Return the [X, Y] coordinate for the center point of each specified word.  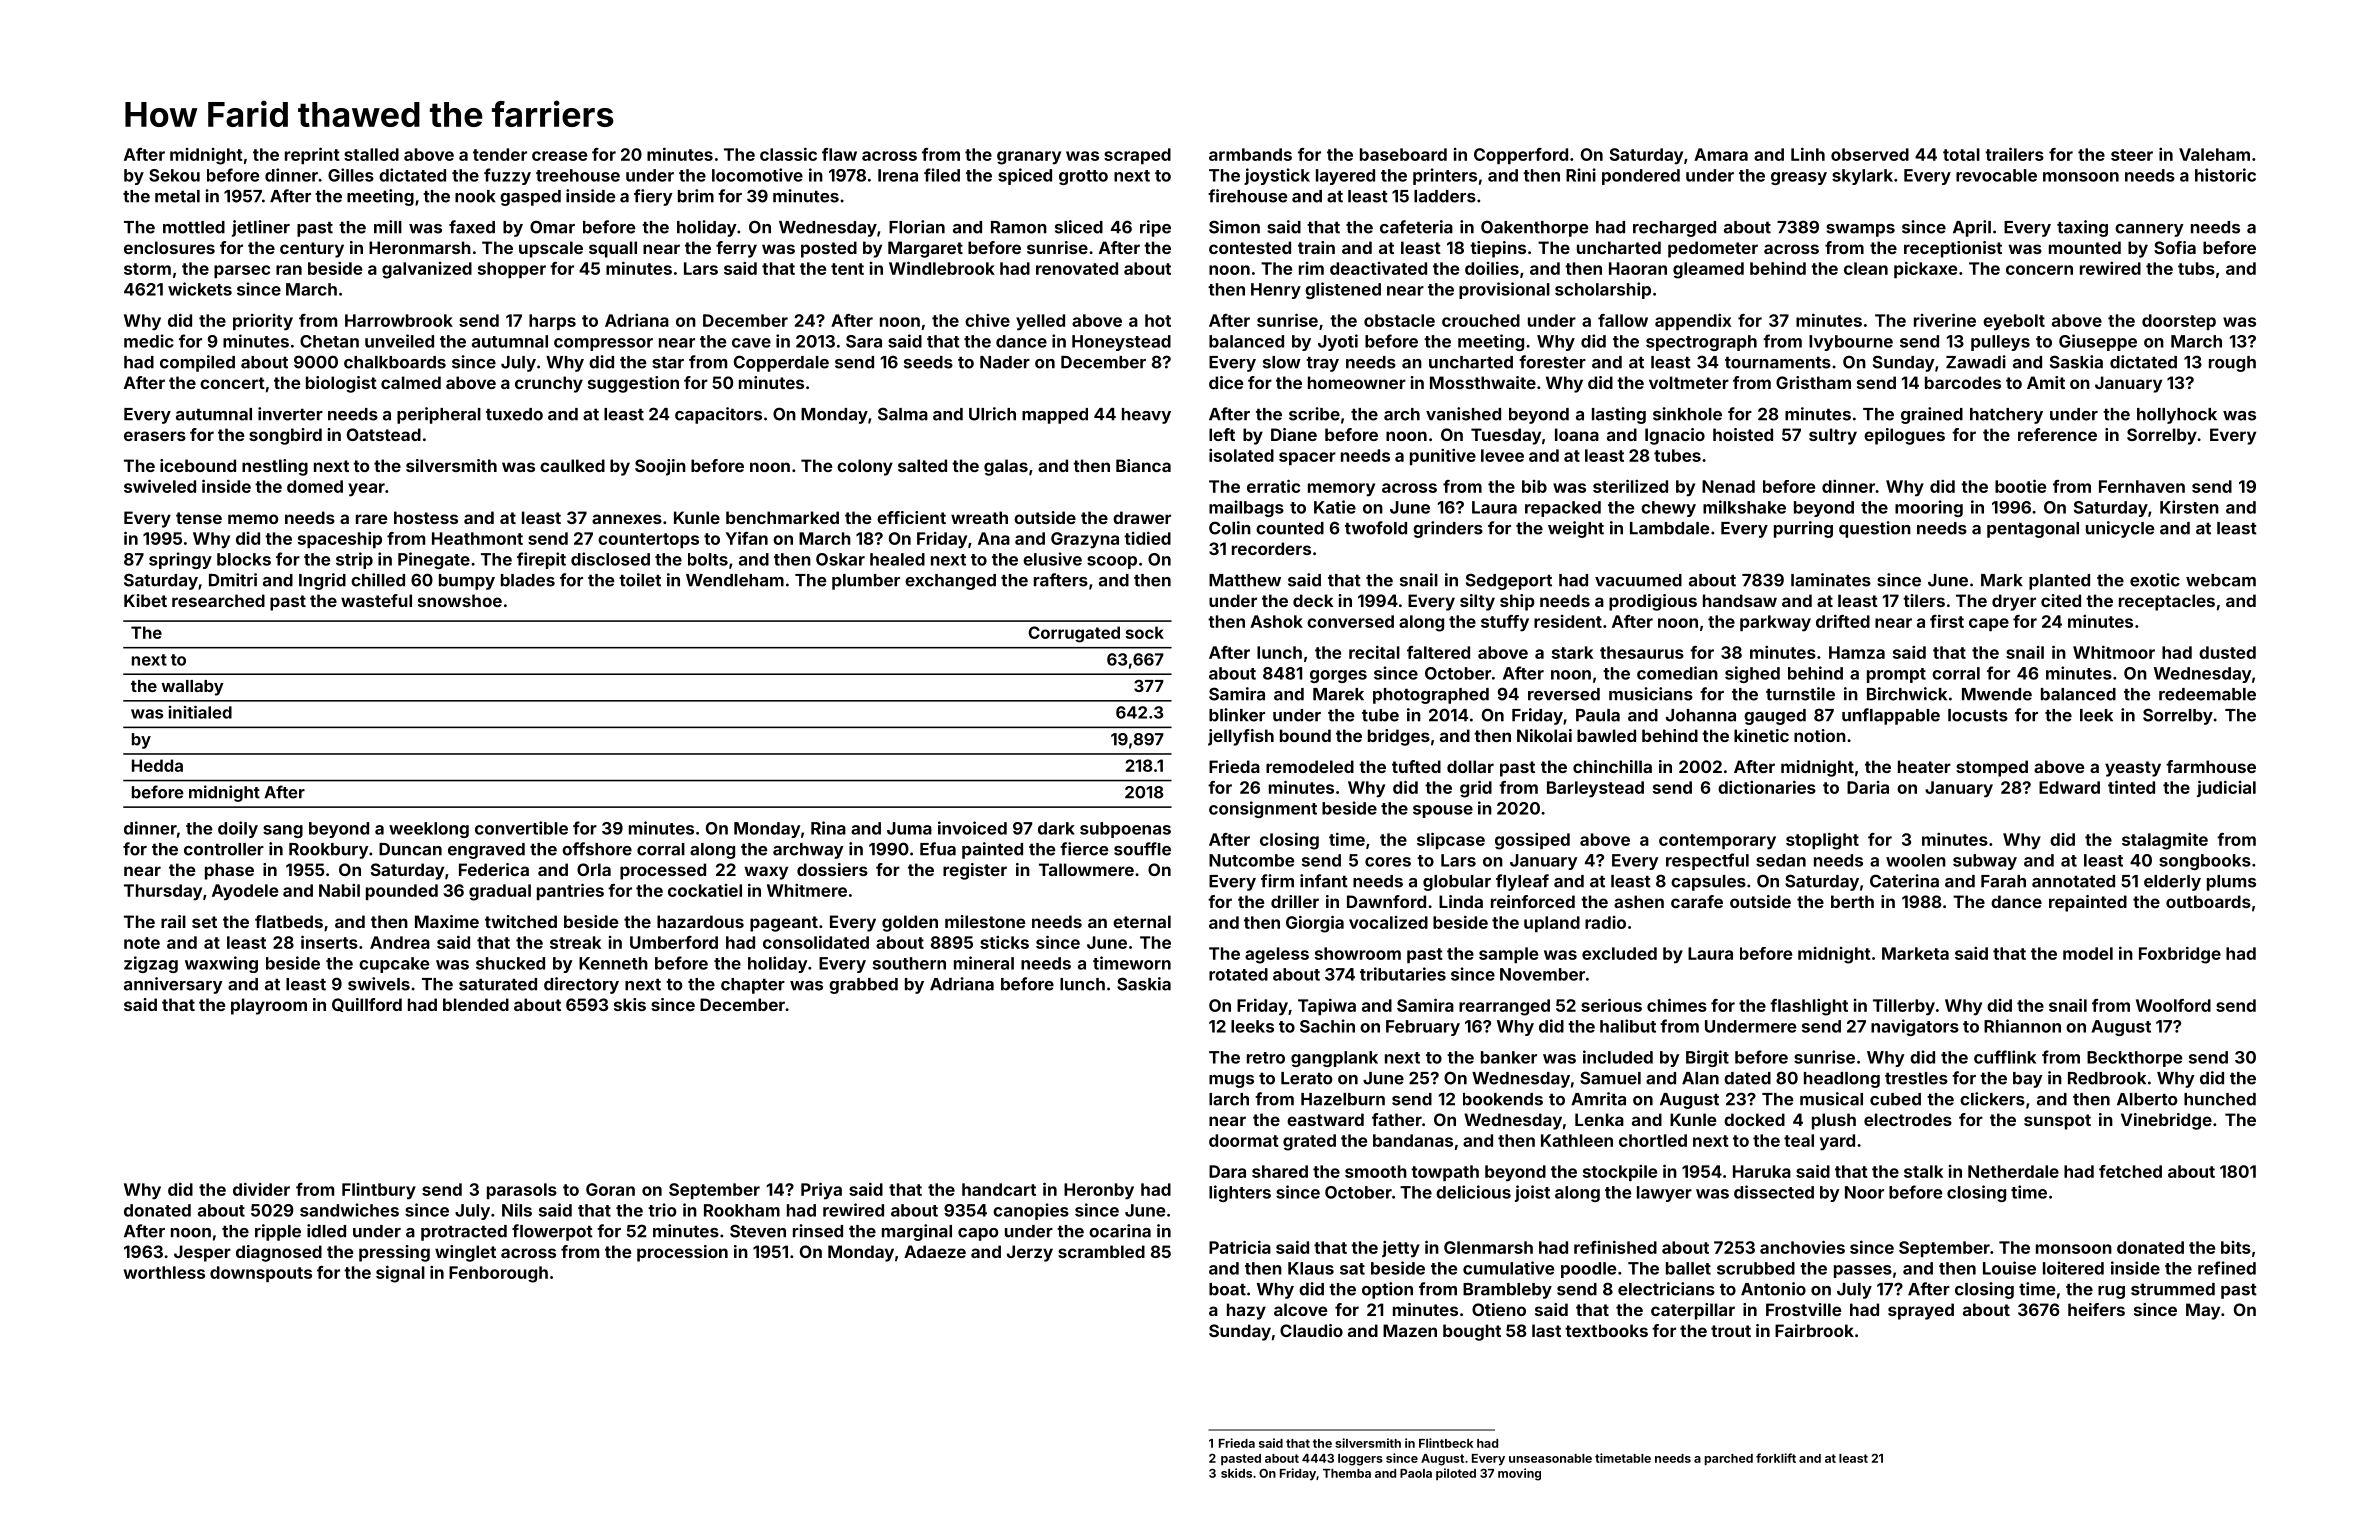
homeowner [1357, 382]
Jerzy [1030, 1253]
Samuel [1610, 1078]
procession [682, 1253]
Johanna [1701, 715]
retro [1266, 1058]
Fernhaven [2142, 486]
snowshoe [460, 600]
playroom [269, 1006]
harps [552, 322]
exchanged [950, 582]
